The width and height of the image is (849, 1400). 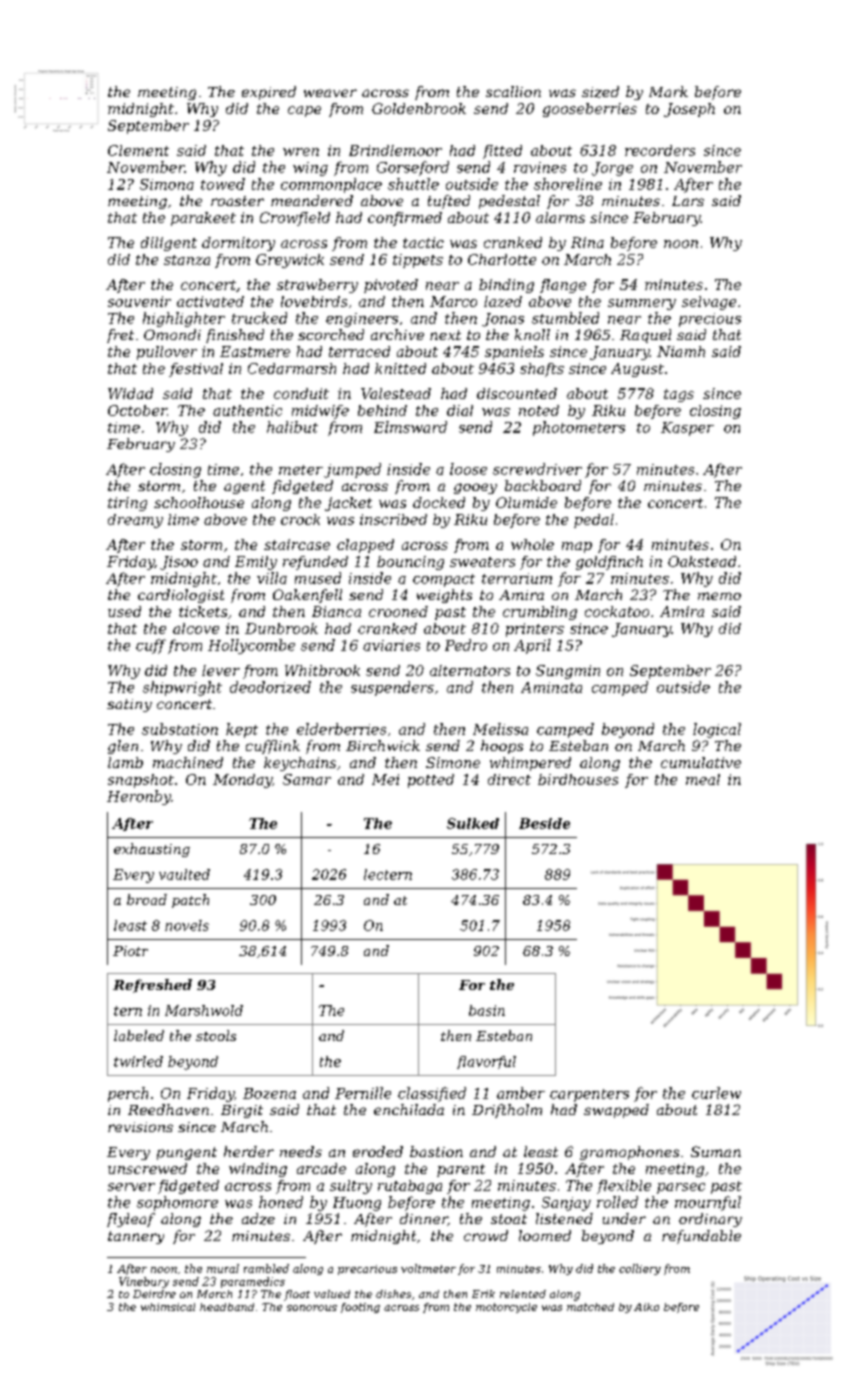 I want to click on Kasper, so click(x=687, y=429).
